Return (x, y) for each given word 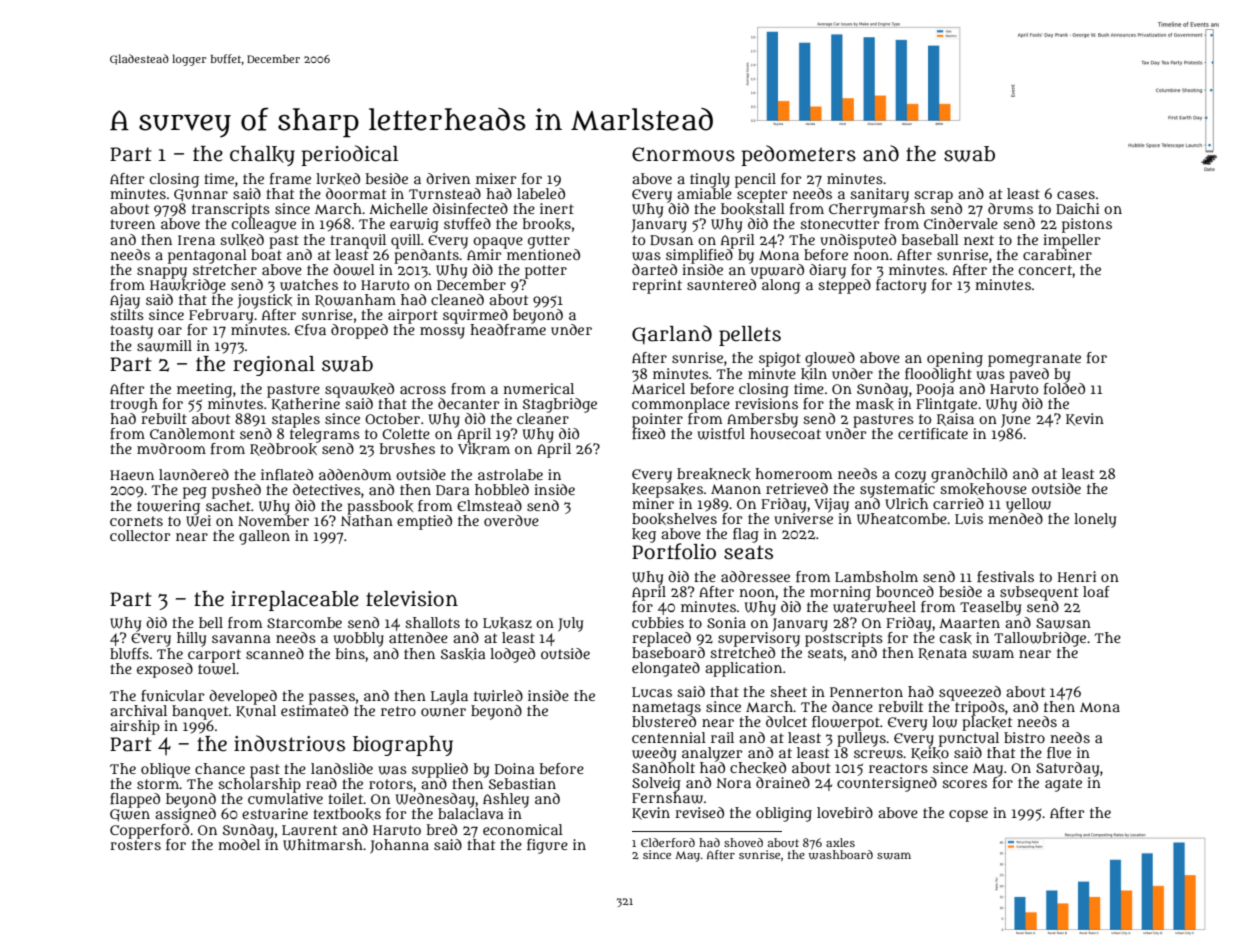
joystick (264, 301)
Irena (196, 240)
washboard (841, 855)
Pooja (935, 389)
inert (557, 208)
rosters (135, 845)
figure (547, 846)
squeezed (970, 693)
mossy (442, 333)
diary (827, 271)
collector (140, 535)
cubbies (658, 622)
